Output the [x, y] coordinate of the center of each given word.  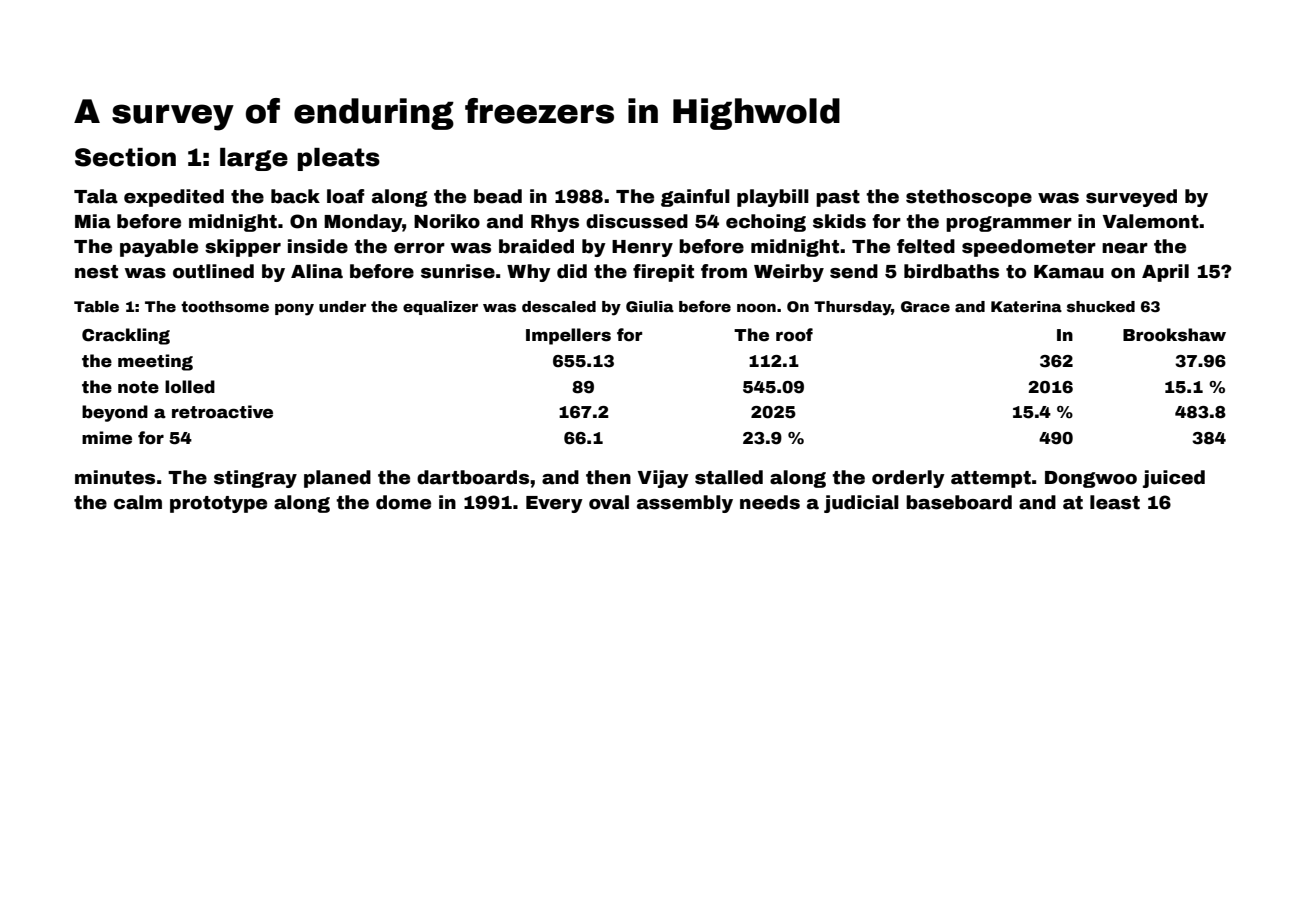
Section [125, 157]
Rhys [555, 223]
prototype [218, 504]
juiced [1174, 479]
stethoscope [969, 198]
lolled [190, 387]
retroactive [222, 412]
